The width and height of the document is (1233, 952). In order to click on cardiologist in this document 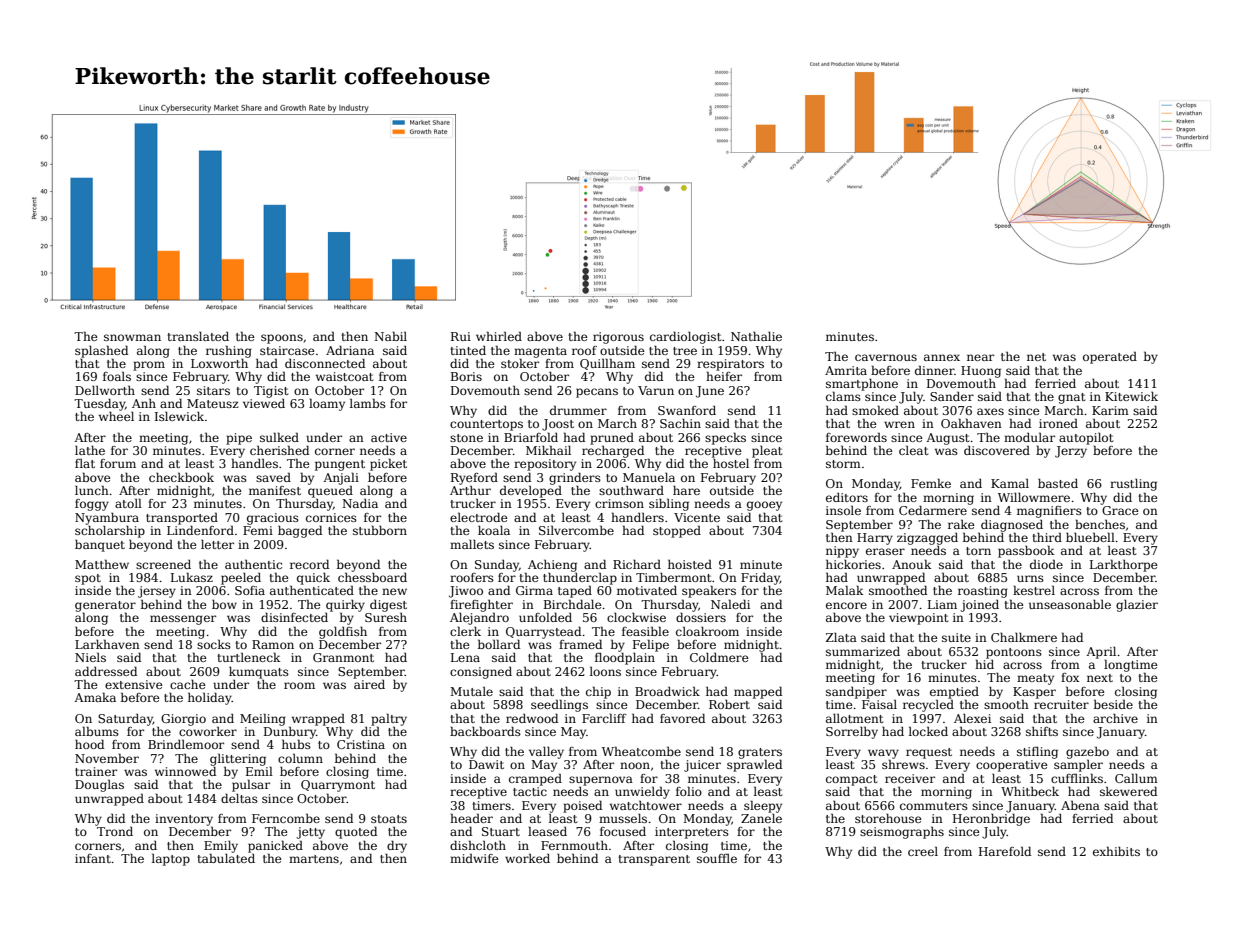, I will do `click(685, 337)`.
